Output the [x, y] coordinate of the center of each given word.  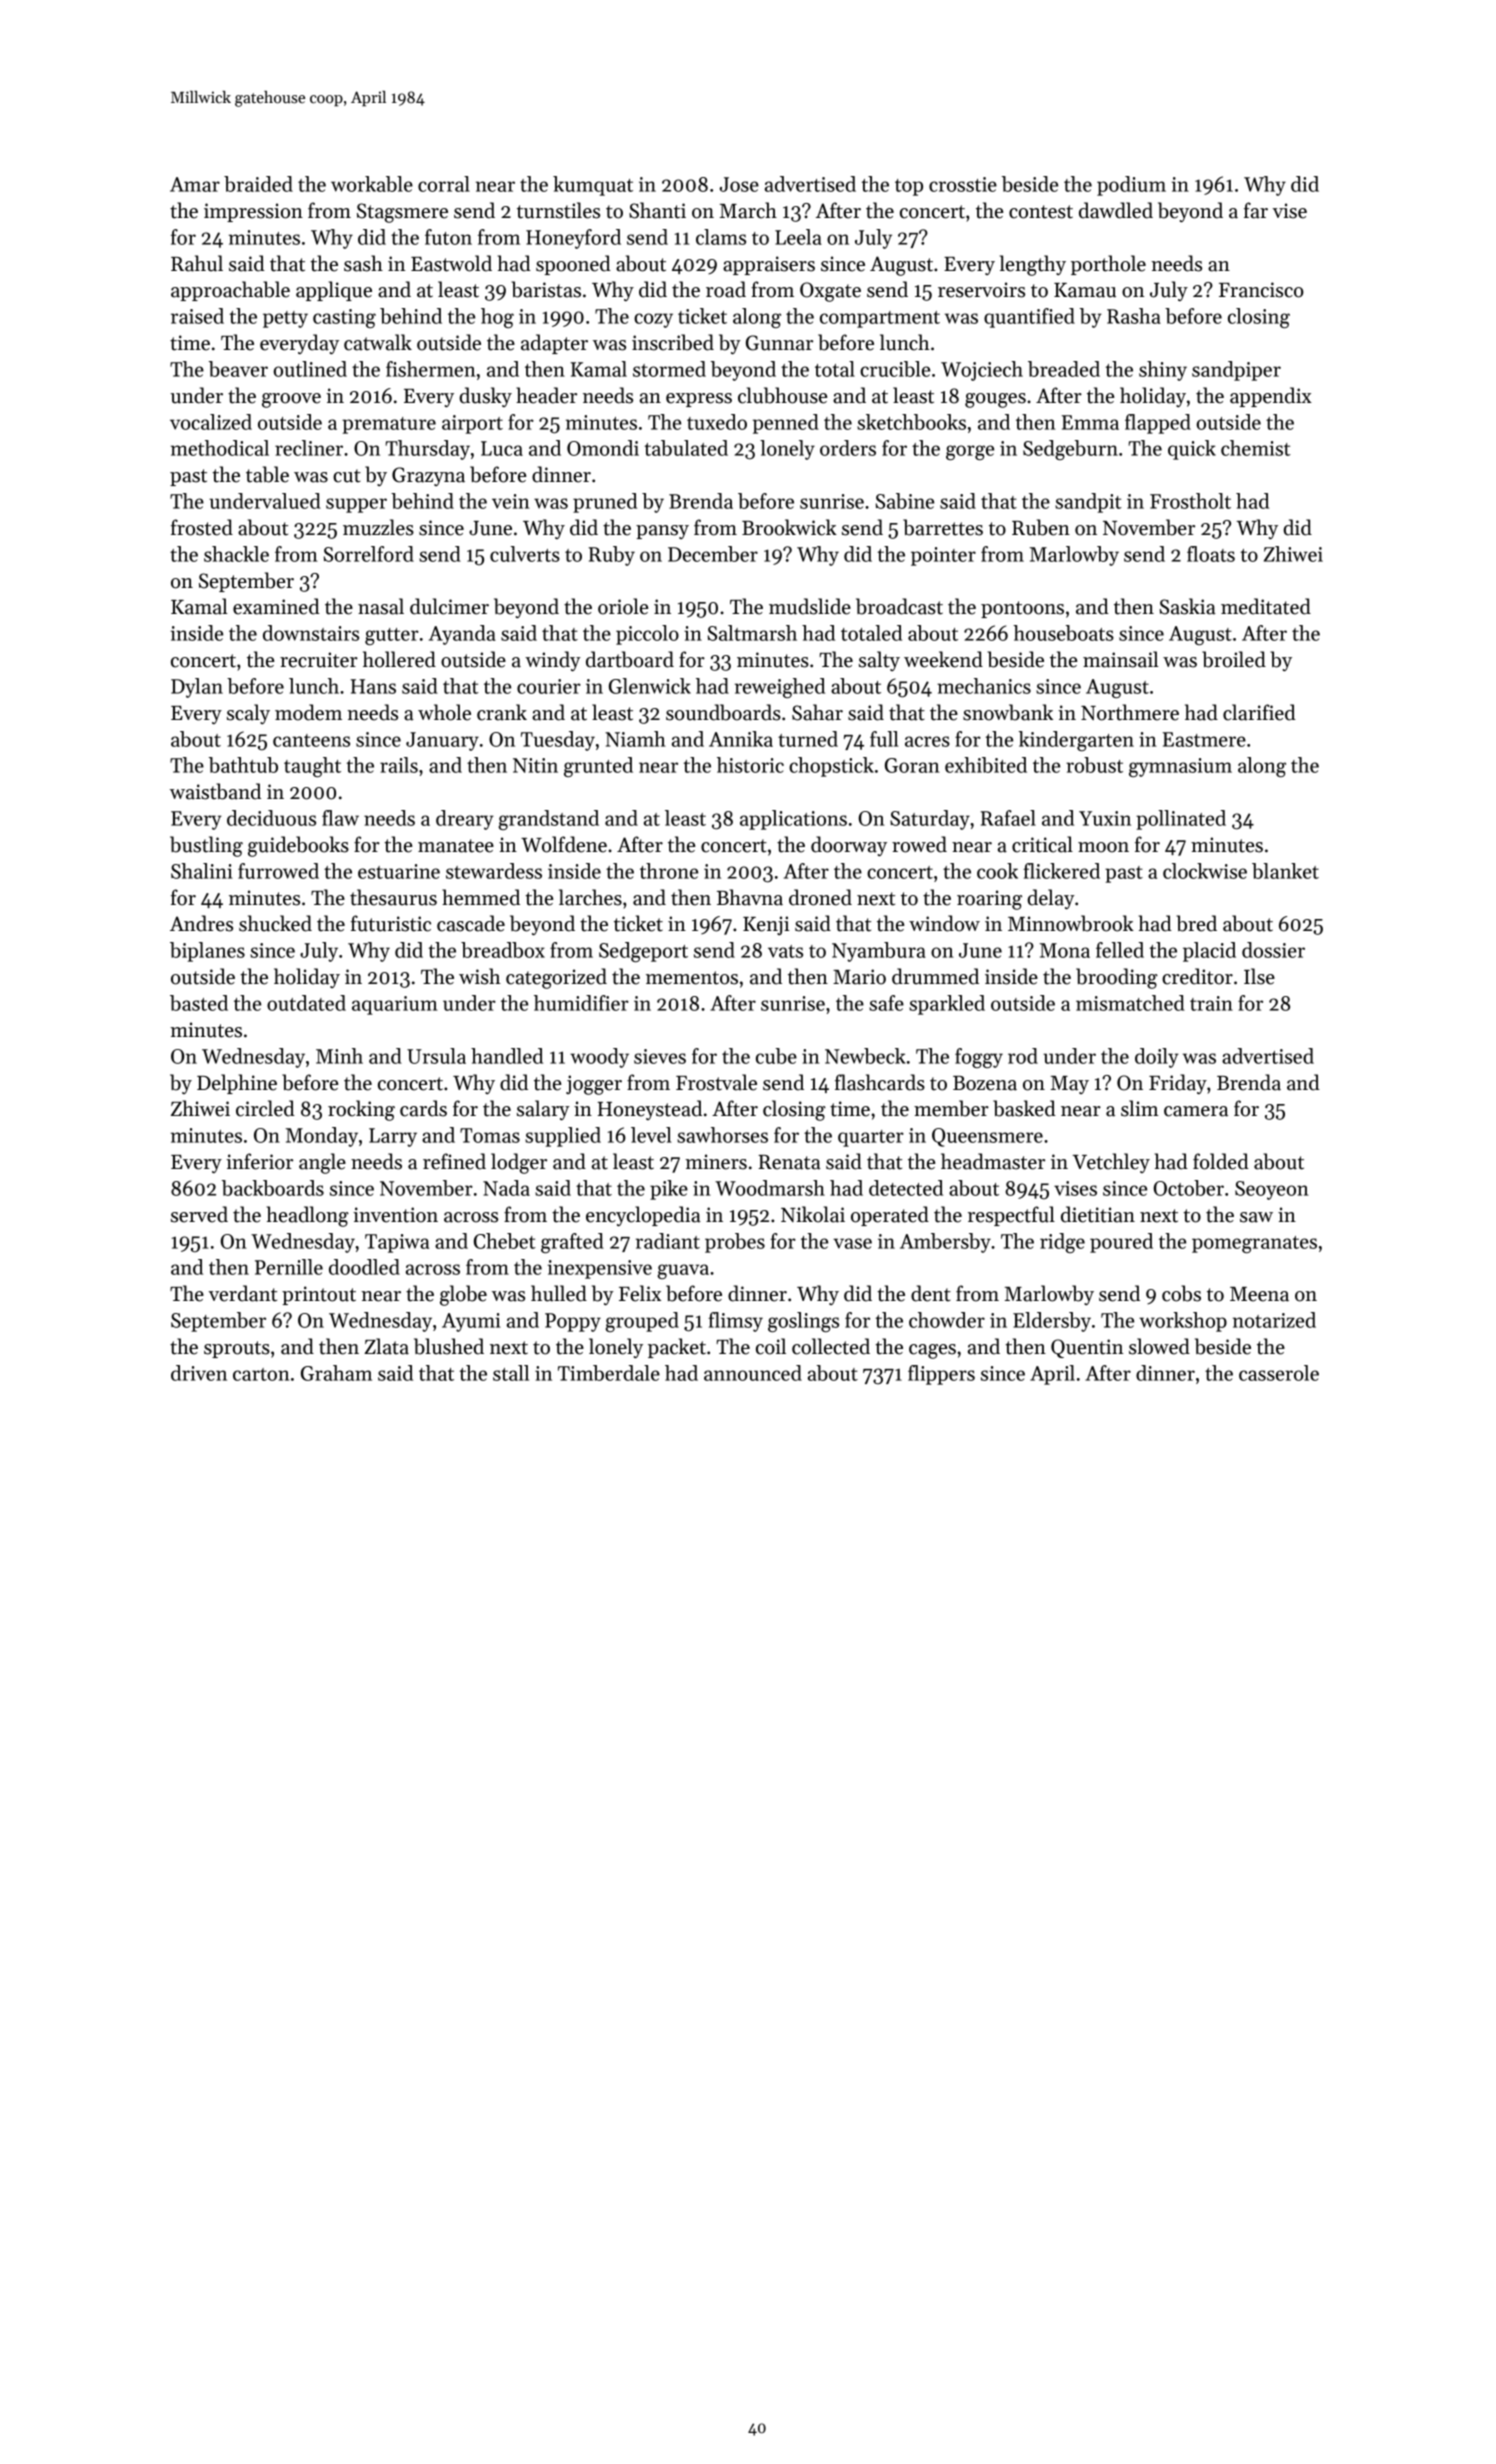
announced [753, 1373]
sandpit [1088, 503]
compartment [880, 319]
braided [258, 184]
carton [261, 1374]
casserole [1279, 1373]
